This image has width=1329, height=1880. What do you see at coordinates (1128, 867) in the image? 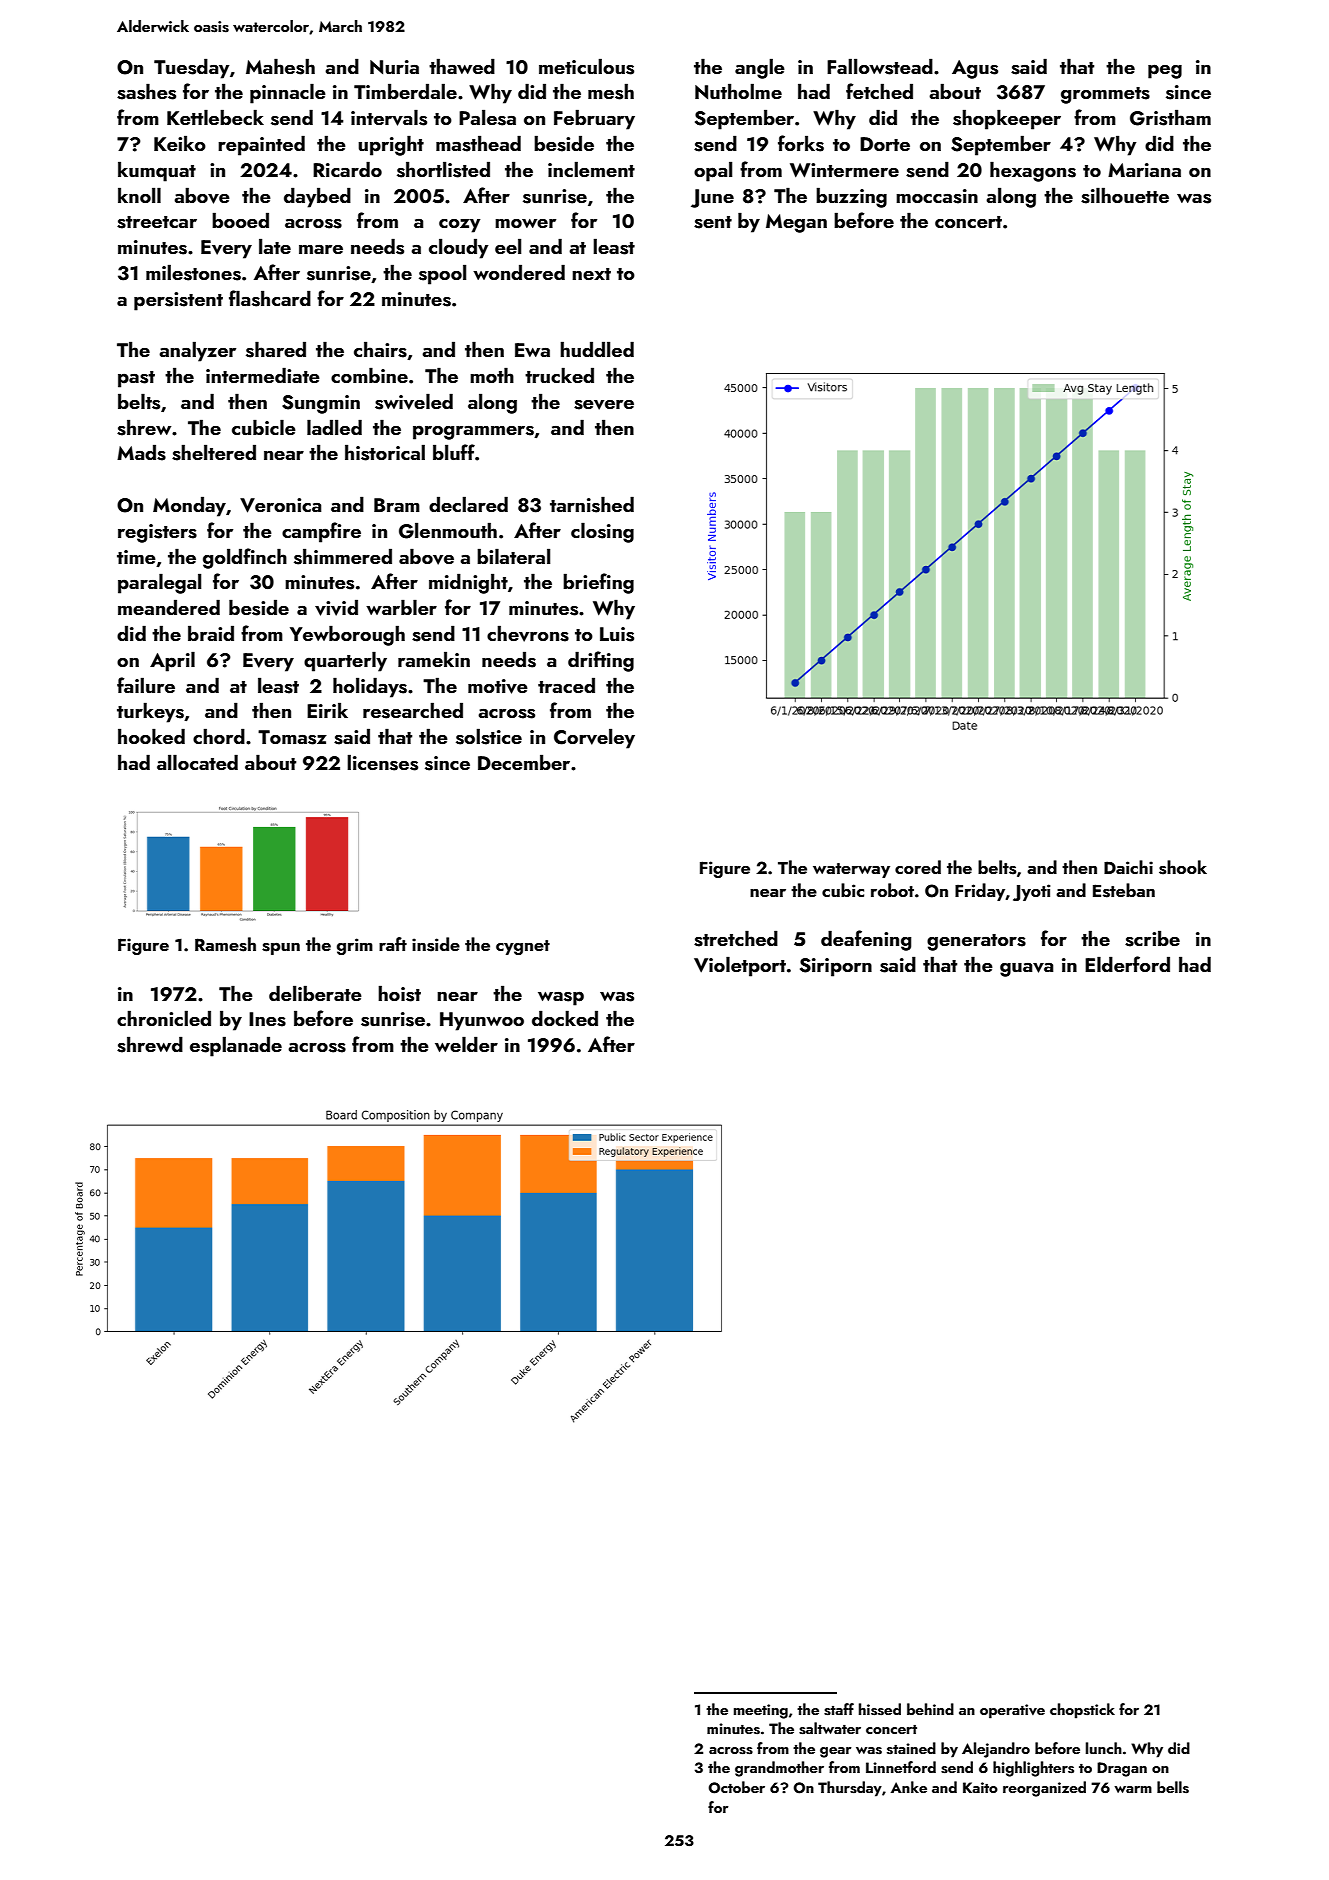
I see `Daichi` at bounding box center [1128, 867].
